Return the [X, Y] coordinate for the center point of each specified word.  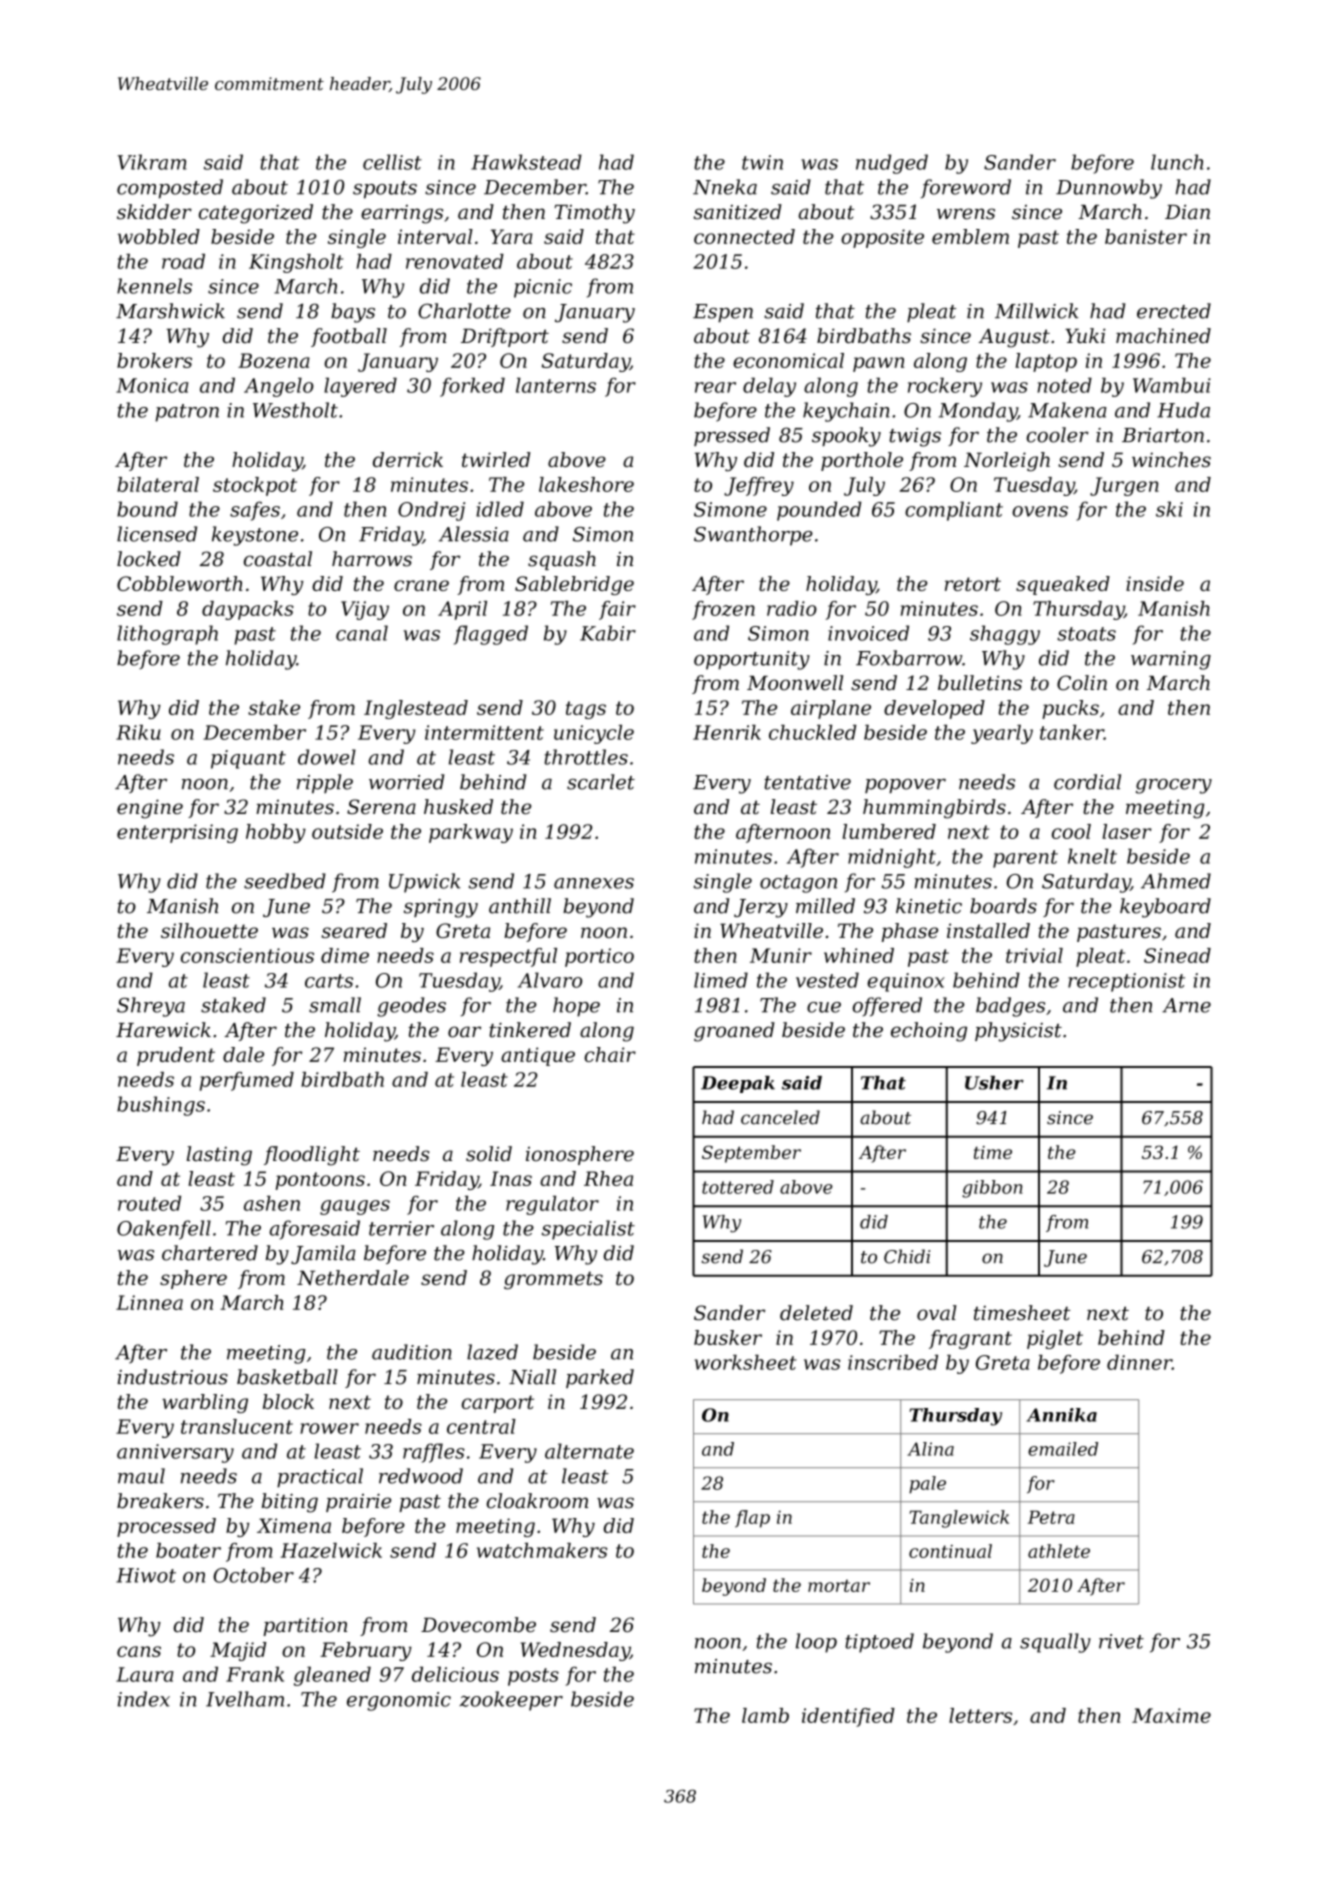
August [1014, 338]
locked [149, 559]
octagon [798, 884]
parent [1025, 859]
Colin [1082, 683]
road [183, 261]
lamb [765, 1715]
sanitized [738, 212]
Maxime [1171, 1715]
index [144, 1699]
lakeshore [586, 484]
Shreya [151, 1007]
